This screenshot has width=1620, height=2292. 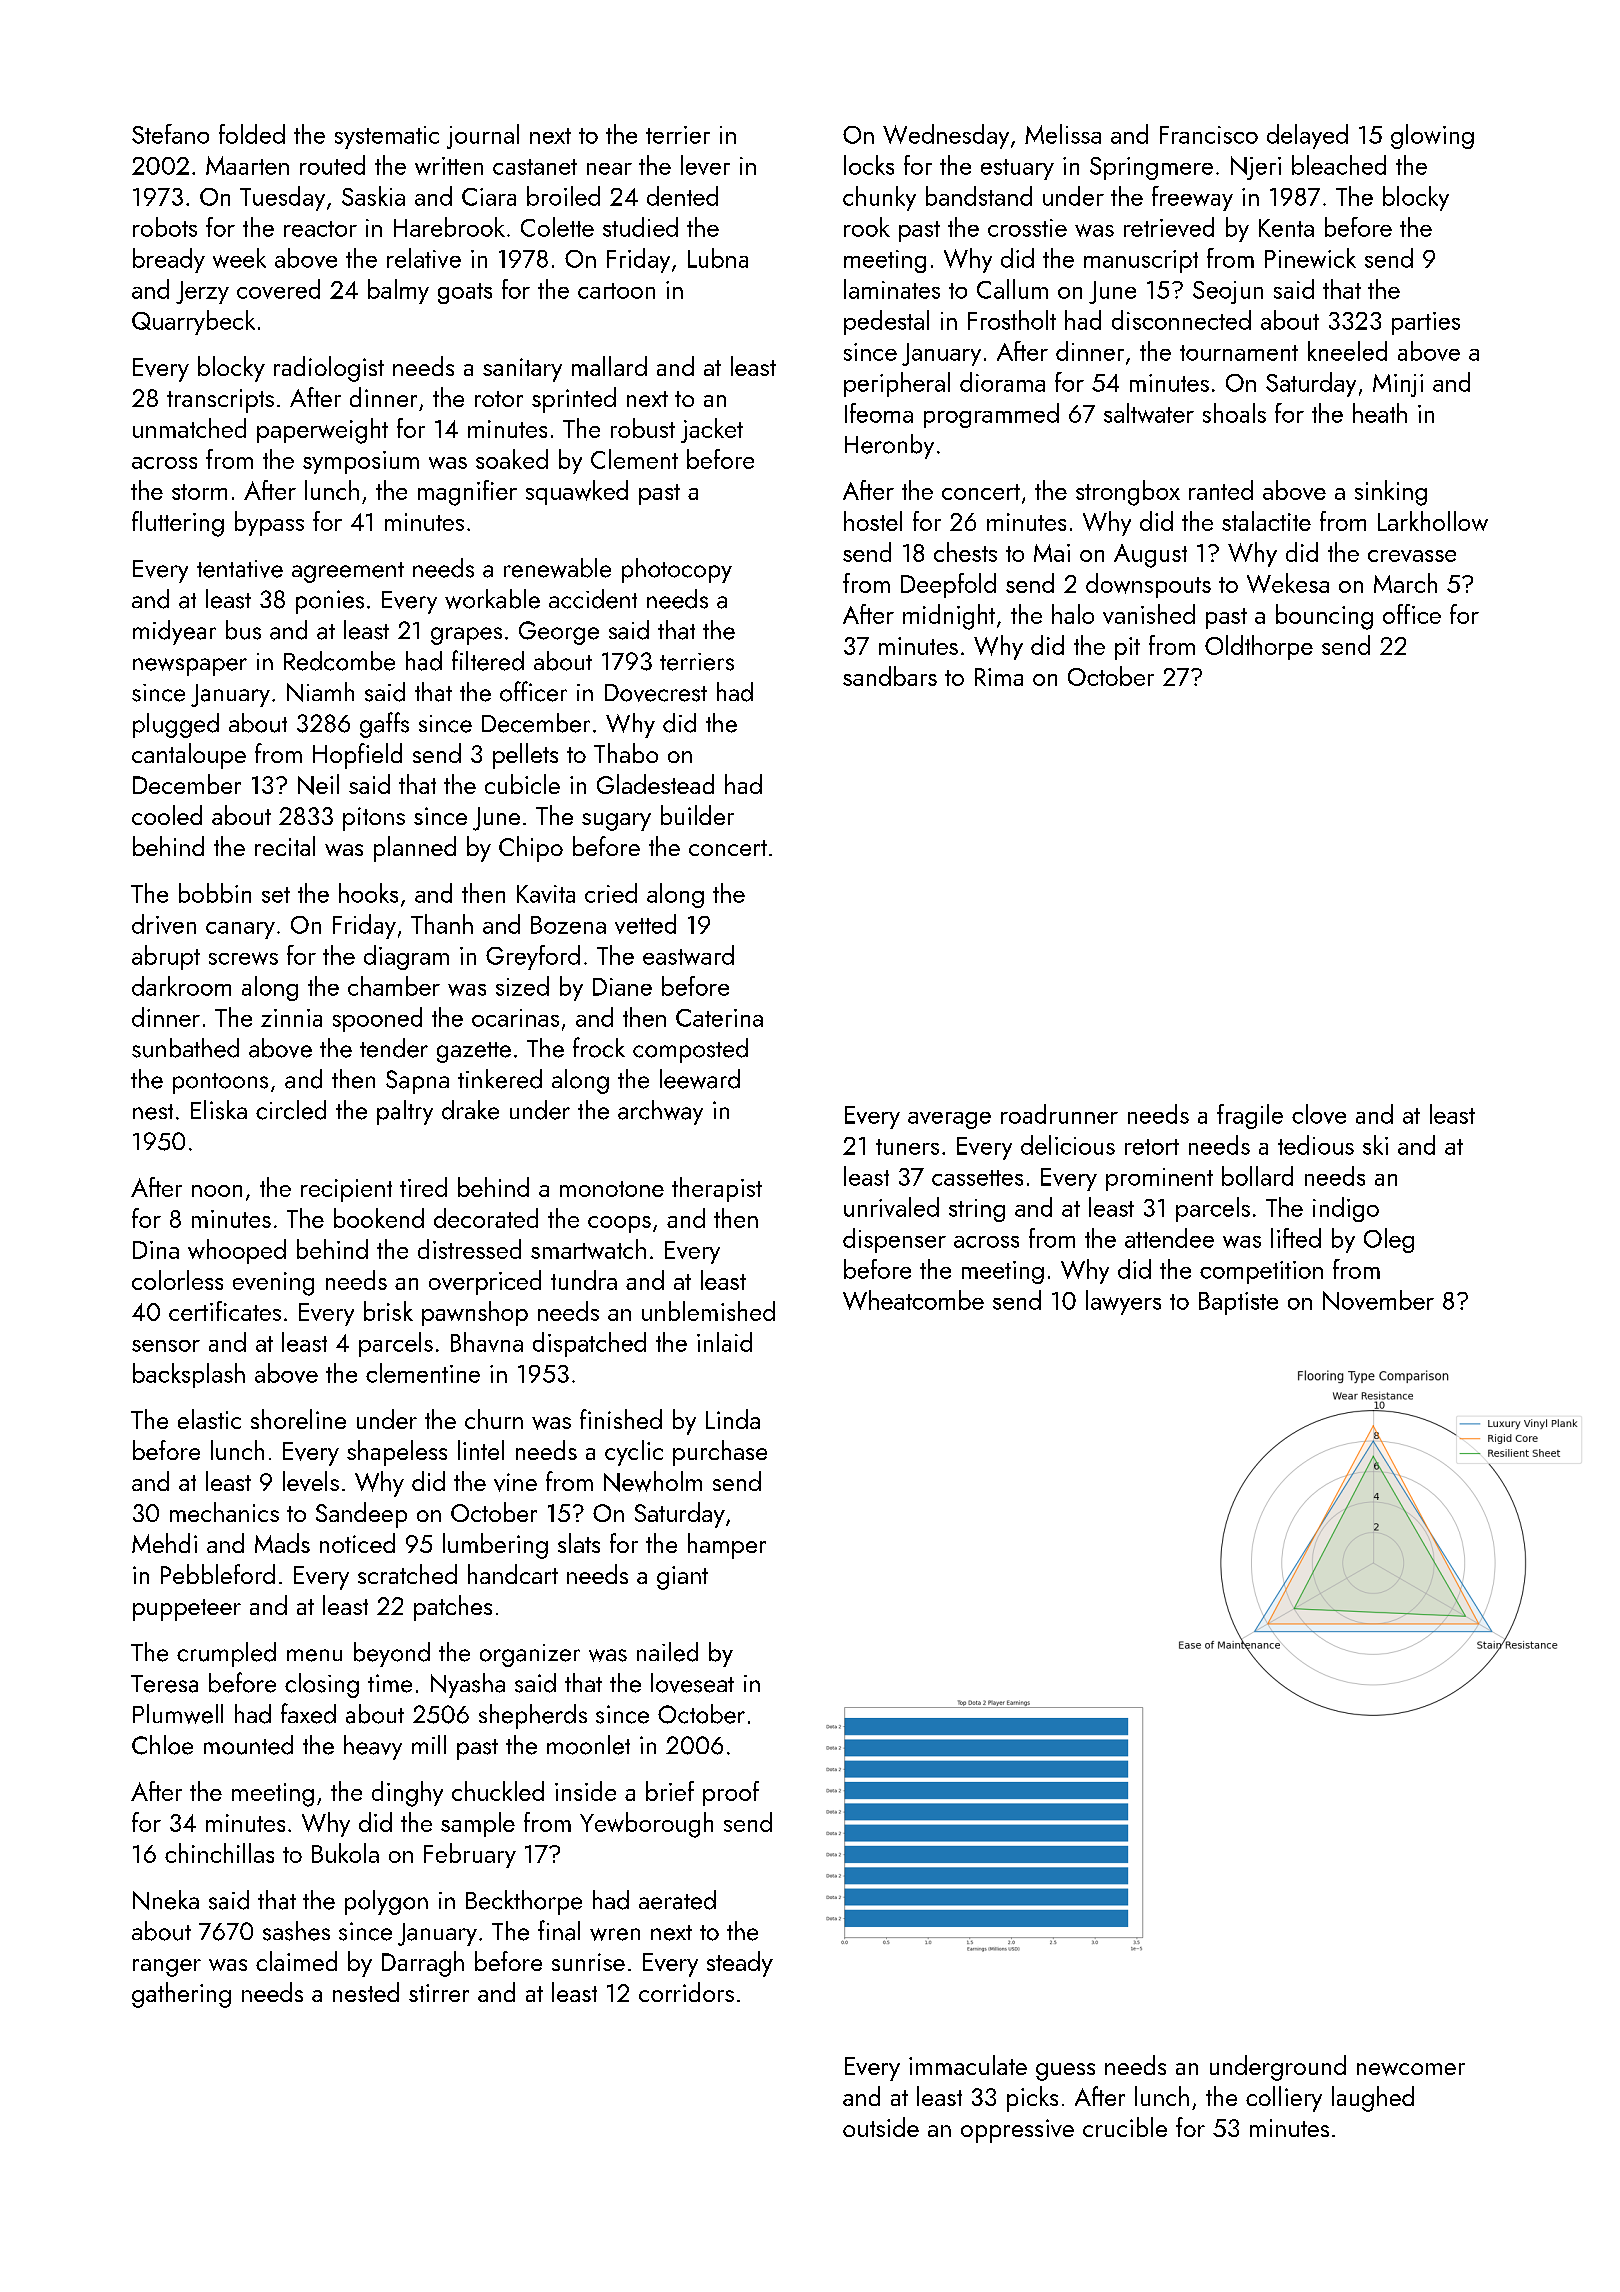 What do you see at coordinates (727, 1546) in the screenshot?
I see `hamper` at bounding box center [727, 1546].
